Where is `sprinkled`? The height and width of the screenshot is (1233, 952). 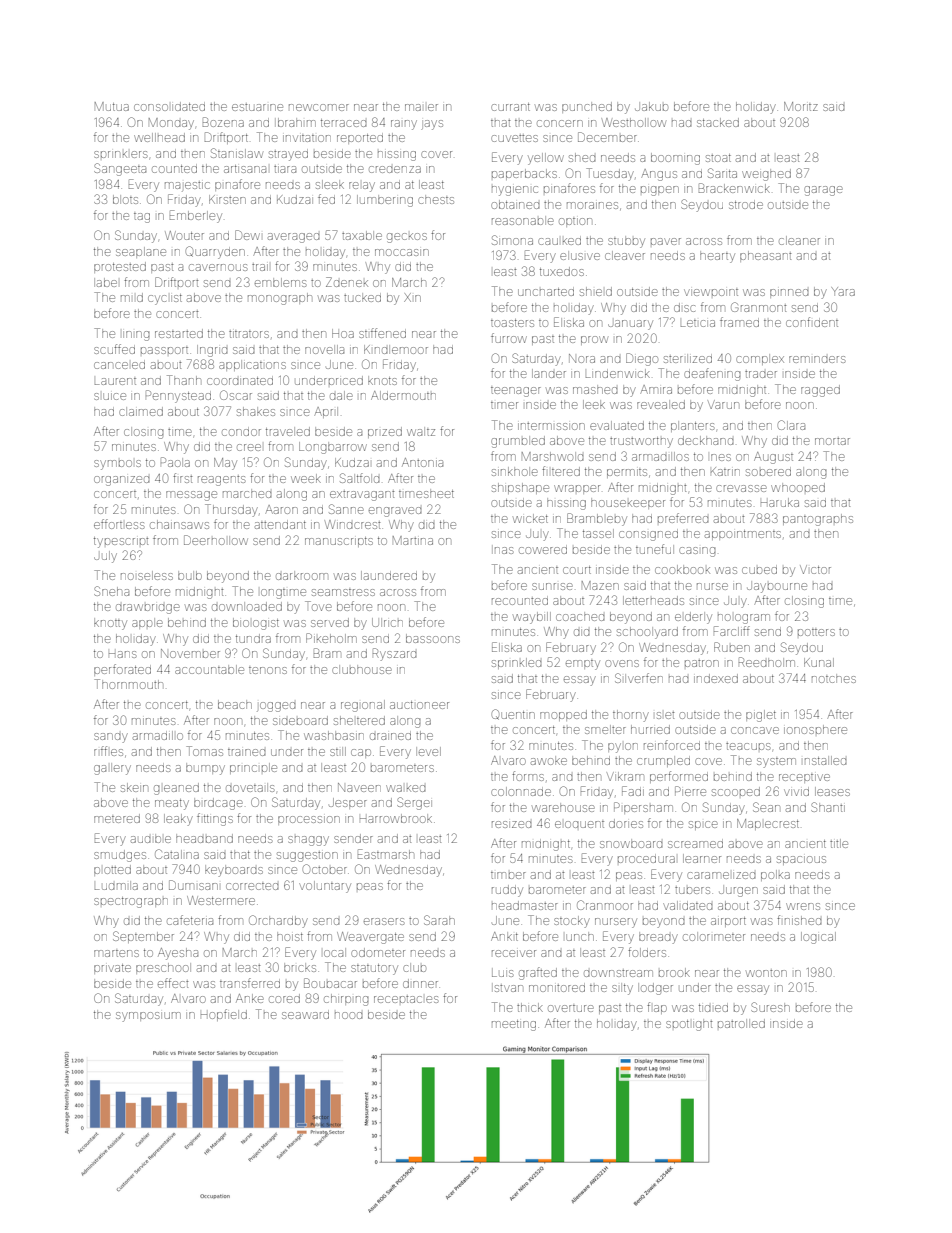
sprinkled is located at coordinates (516, 663).
